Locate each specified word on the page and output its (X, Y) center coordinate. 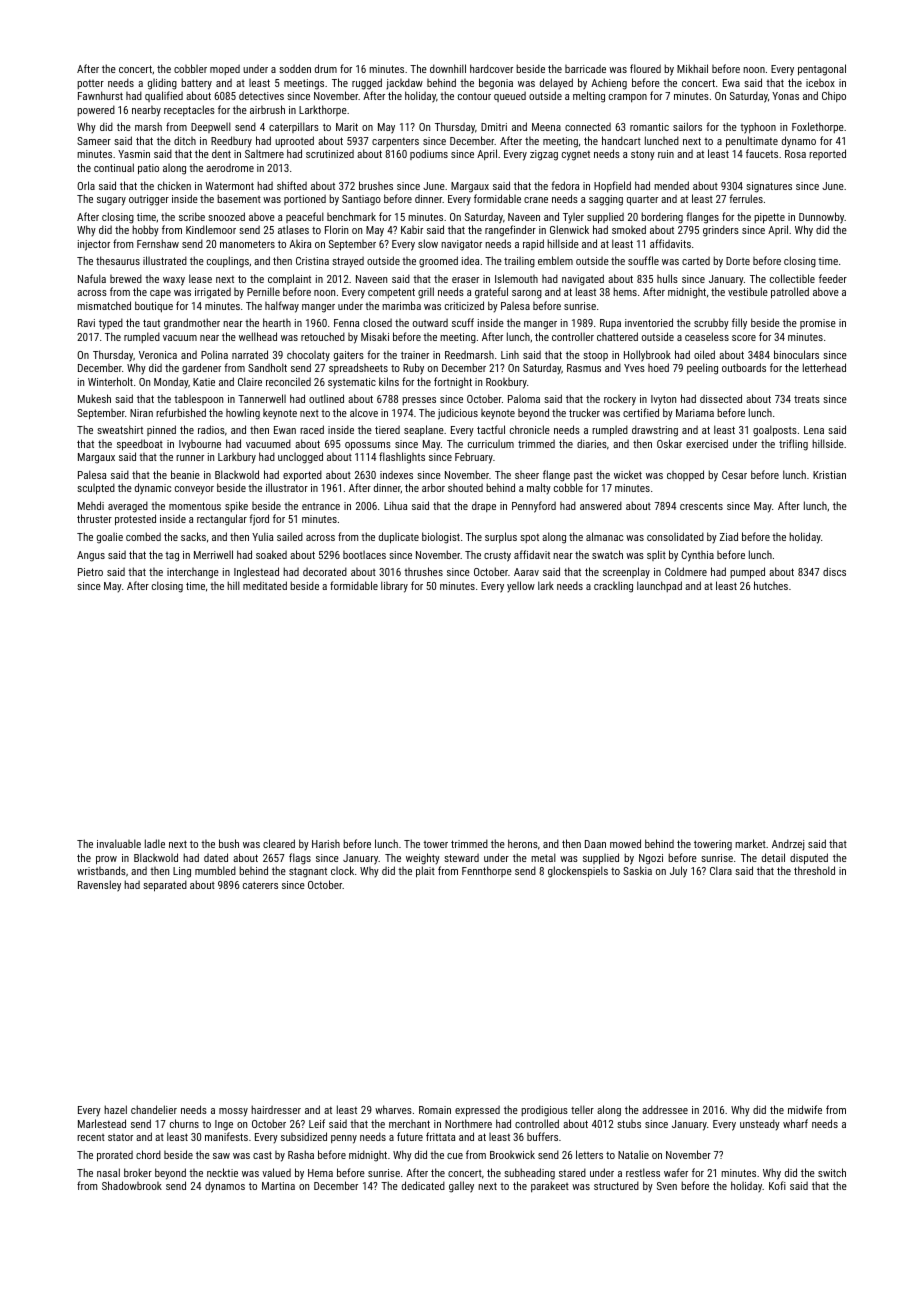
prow (106, 860)
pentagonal (822, 70)
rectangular (222, 520)
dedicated (423, 1185)
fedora (565, 185)
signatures (769, 187)
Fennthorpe (487, 871)
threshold (814, 870)
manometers (247, 244)
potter (90, 84)
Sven (667, 1186)
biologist (441, 538)
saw (221, 1156)
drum (326, 68)
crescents (701, 506)
